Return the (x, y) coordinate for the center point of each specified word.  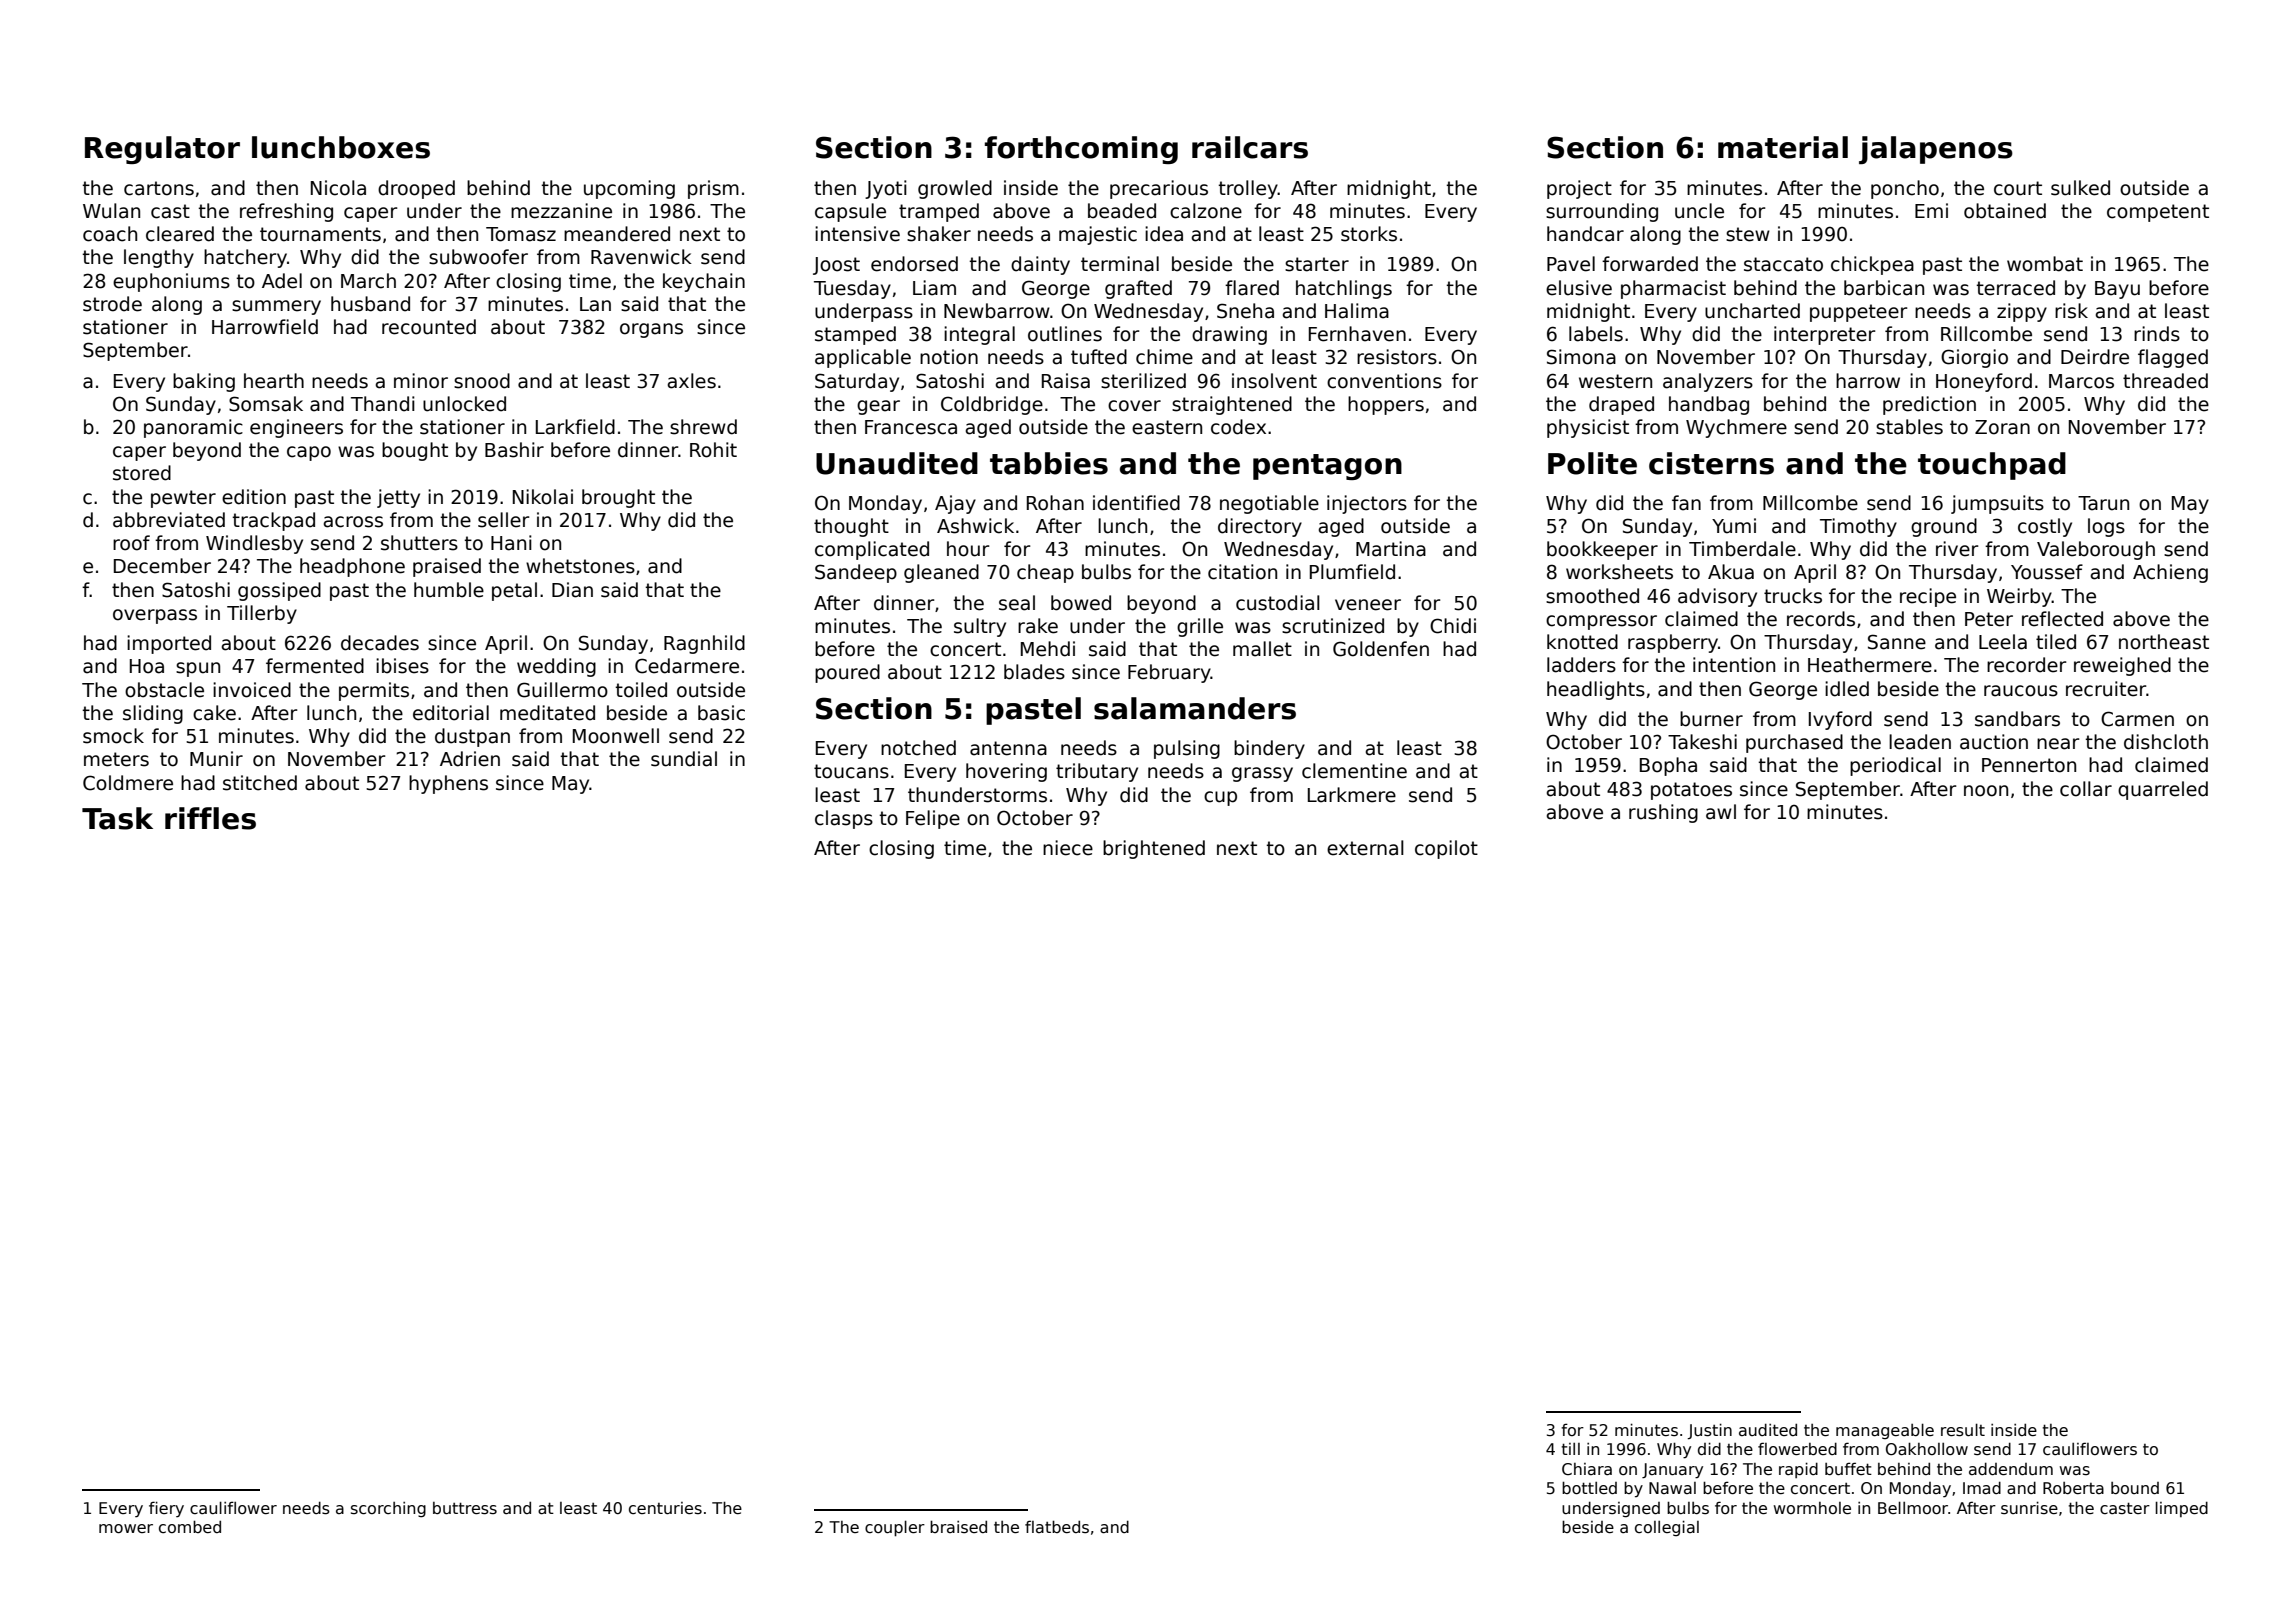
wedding (556, 667)
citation (1242, 572)
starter (1317, 264)
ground (1944, 527)
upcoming (629, 189)
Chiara (1587, 1469)
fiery (166, 1509)
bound (2135, 1488)
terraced (2015, 288)
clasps (844, 819)
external (1365, 848)
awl (1721, 812)
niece (1068, 848)
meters (116, 759)
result (1963, 1430)
